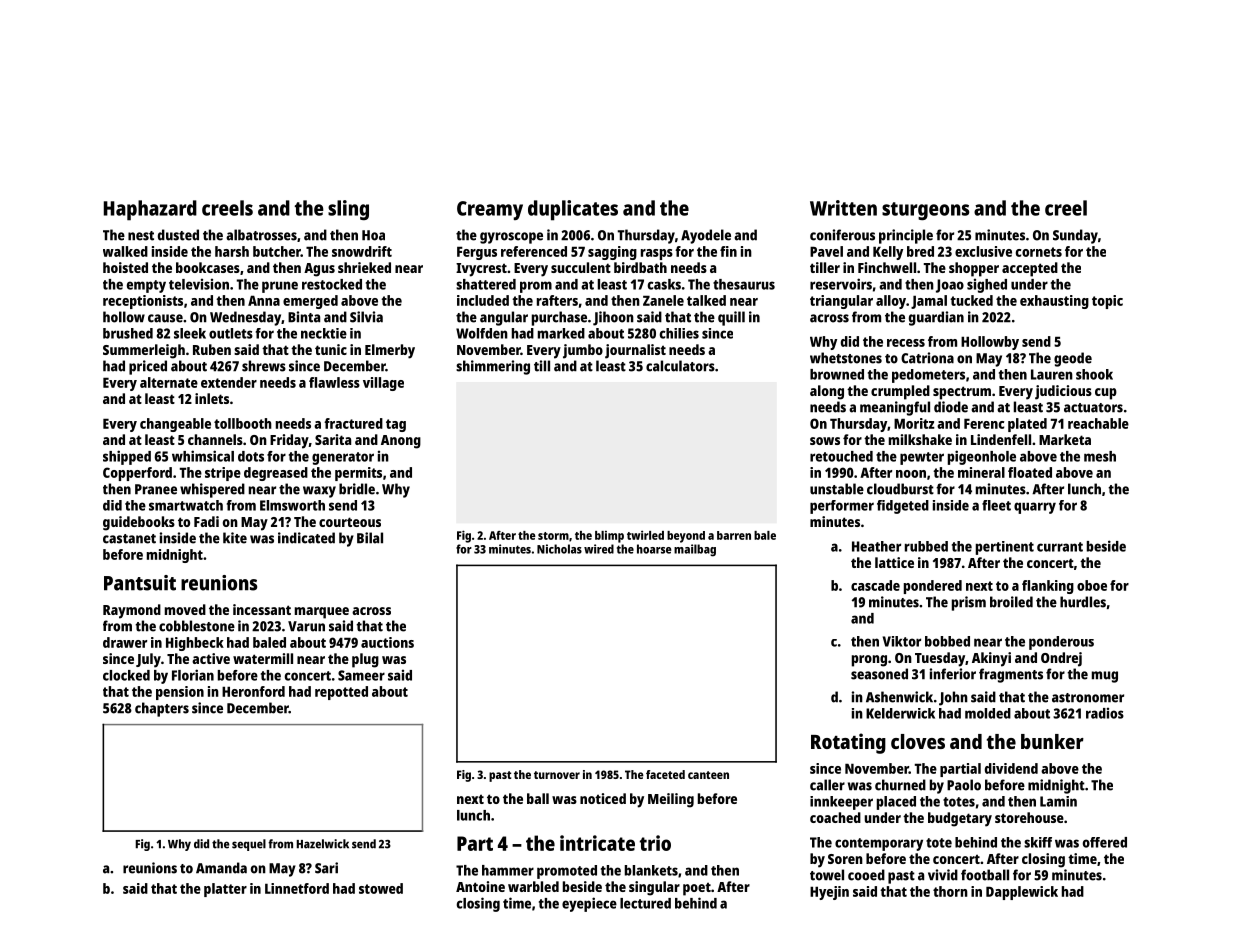 The height and width of the screenshot is (952, 1233). What do you see at coordinates (482, 333) in the screenshot?
I see `Wolfden` at bounding box center [482, 333].
